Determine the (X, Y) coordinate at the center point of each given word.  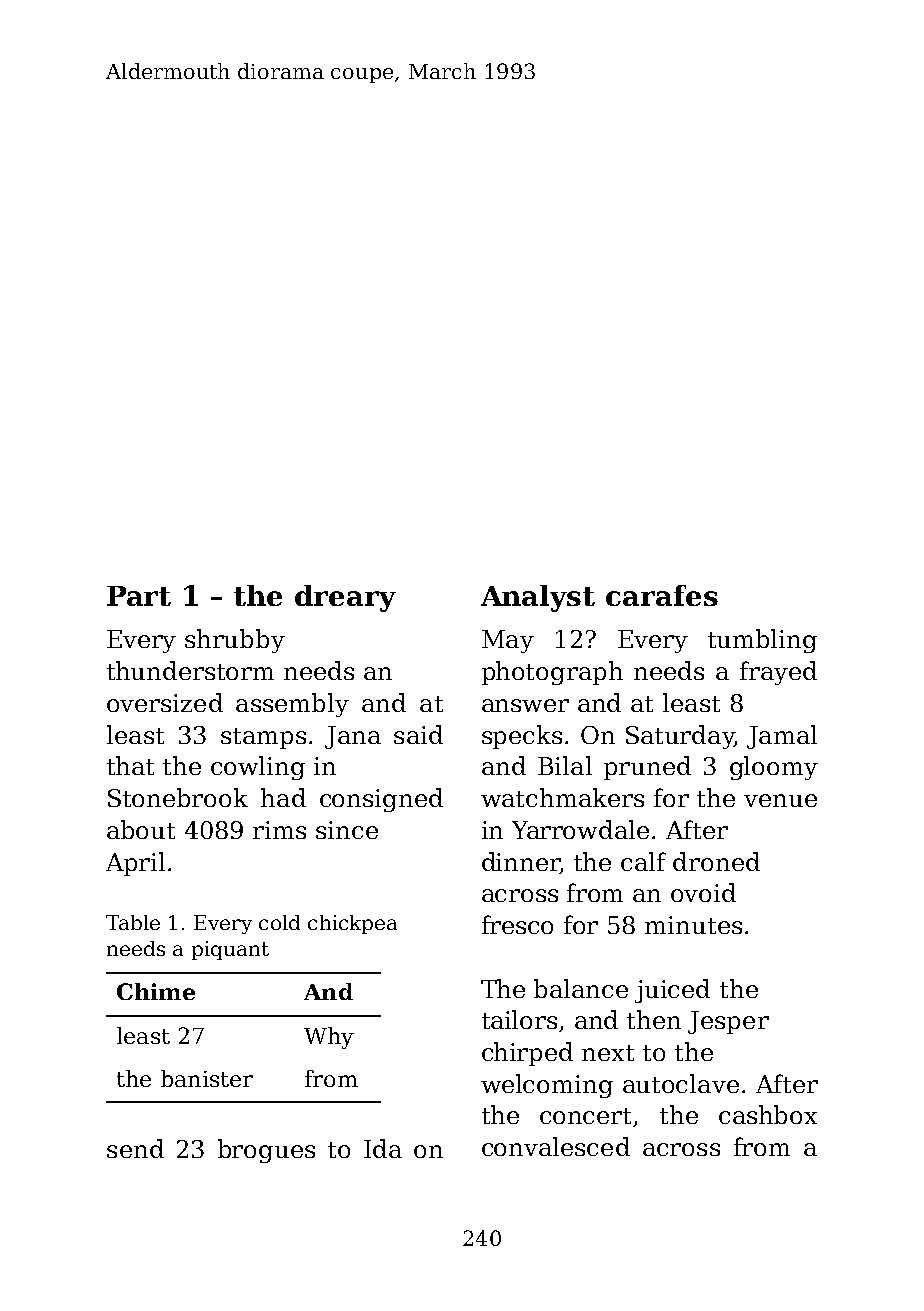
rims (279, 830)
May (508, 641)
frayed (778, 673)
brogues (266, 1151)
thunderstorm (190, 670)
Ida (383, 1148)
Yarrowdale (580, 829)
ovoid (703, 892)
